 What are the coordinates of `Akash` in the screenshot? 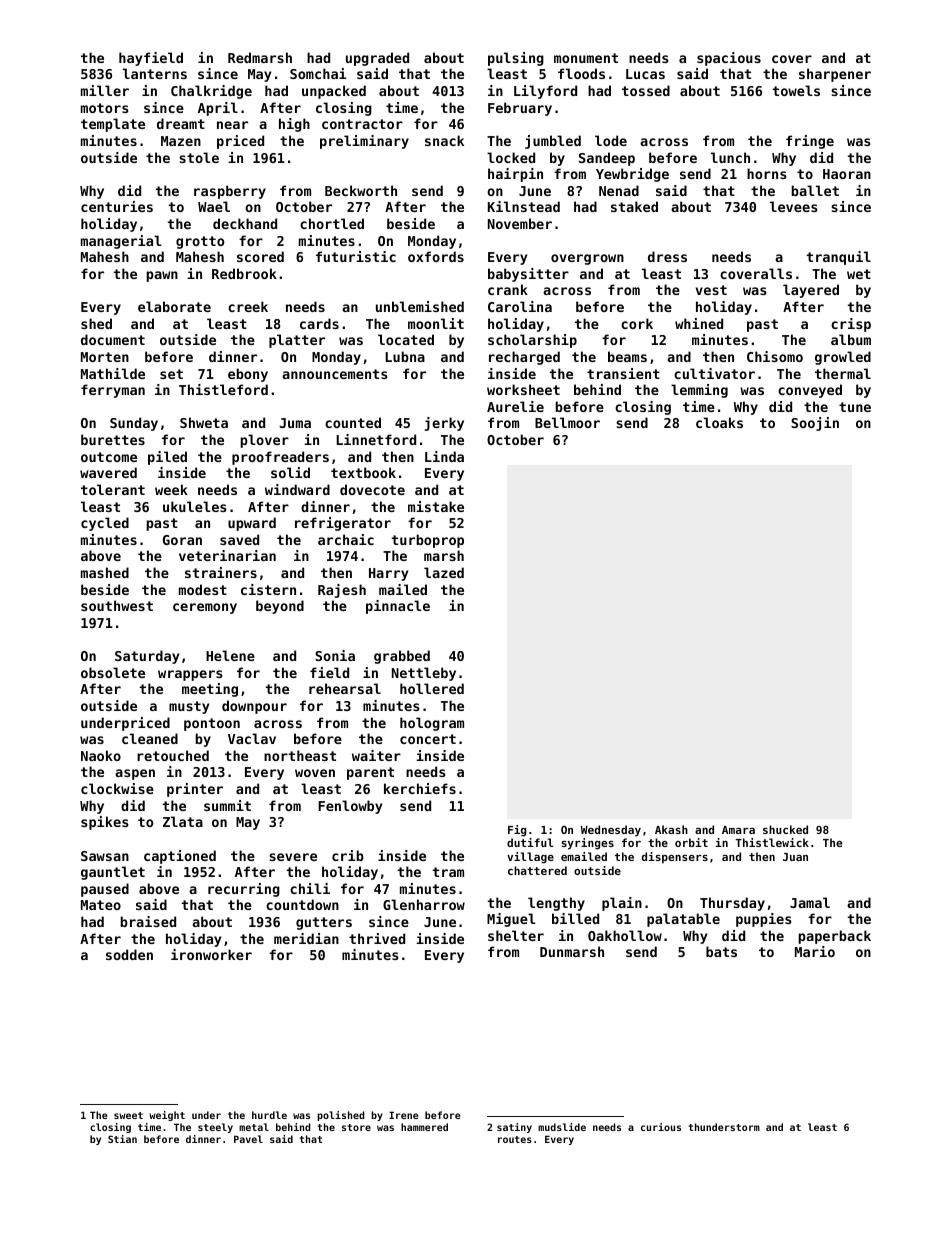 It's located at (671, 829).
